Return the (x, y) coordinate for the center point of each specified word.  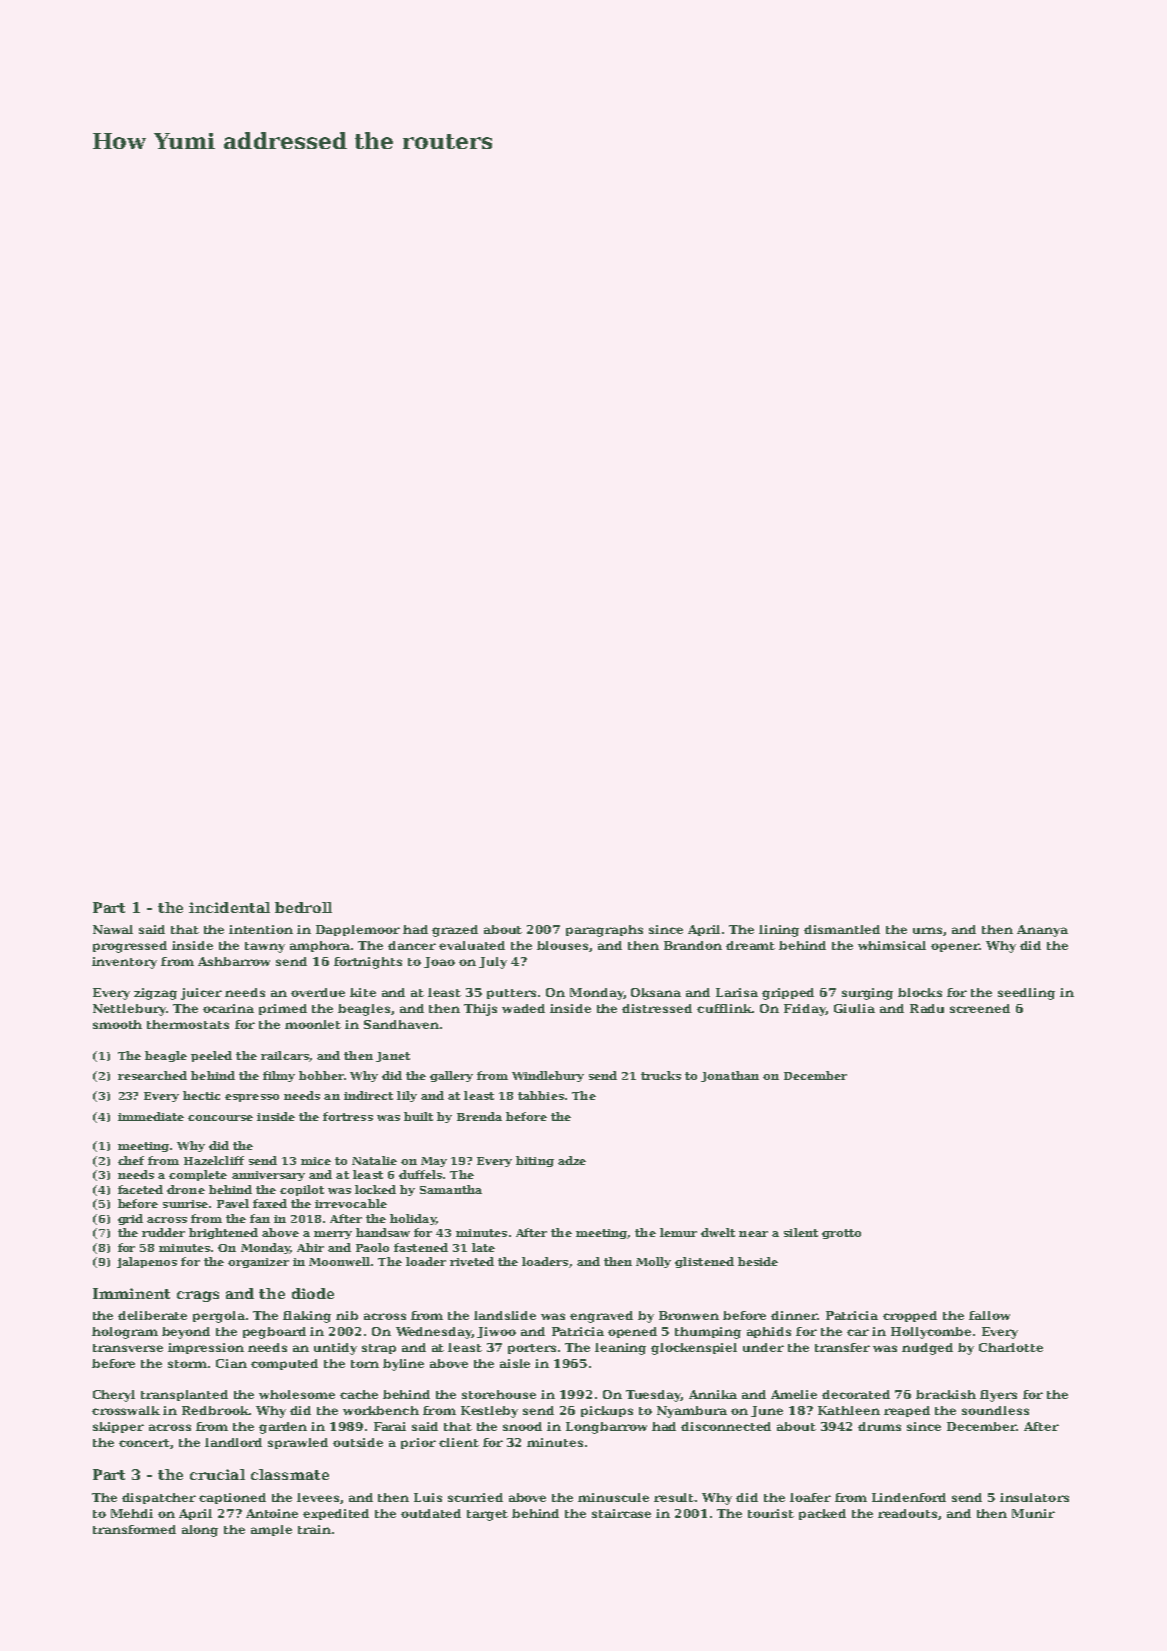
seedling (1026, 994)
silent (801, 1232)
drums (879, 1426)
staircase (621, 1513)
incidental (229, 907)
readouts (907, 1513)
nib (347, 1315)
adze (572, 1160)
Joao (439, 962)
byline (403, 1365)
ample (271, 1530)
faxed (270, 1203)
